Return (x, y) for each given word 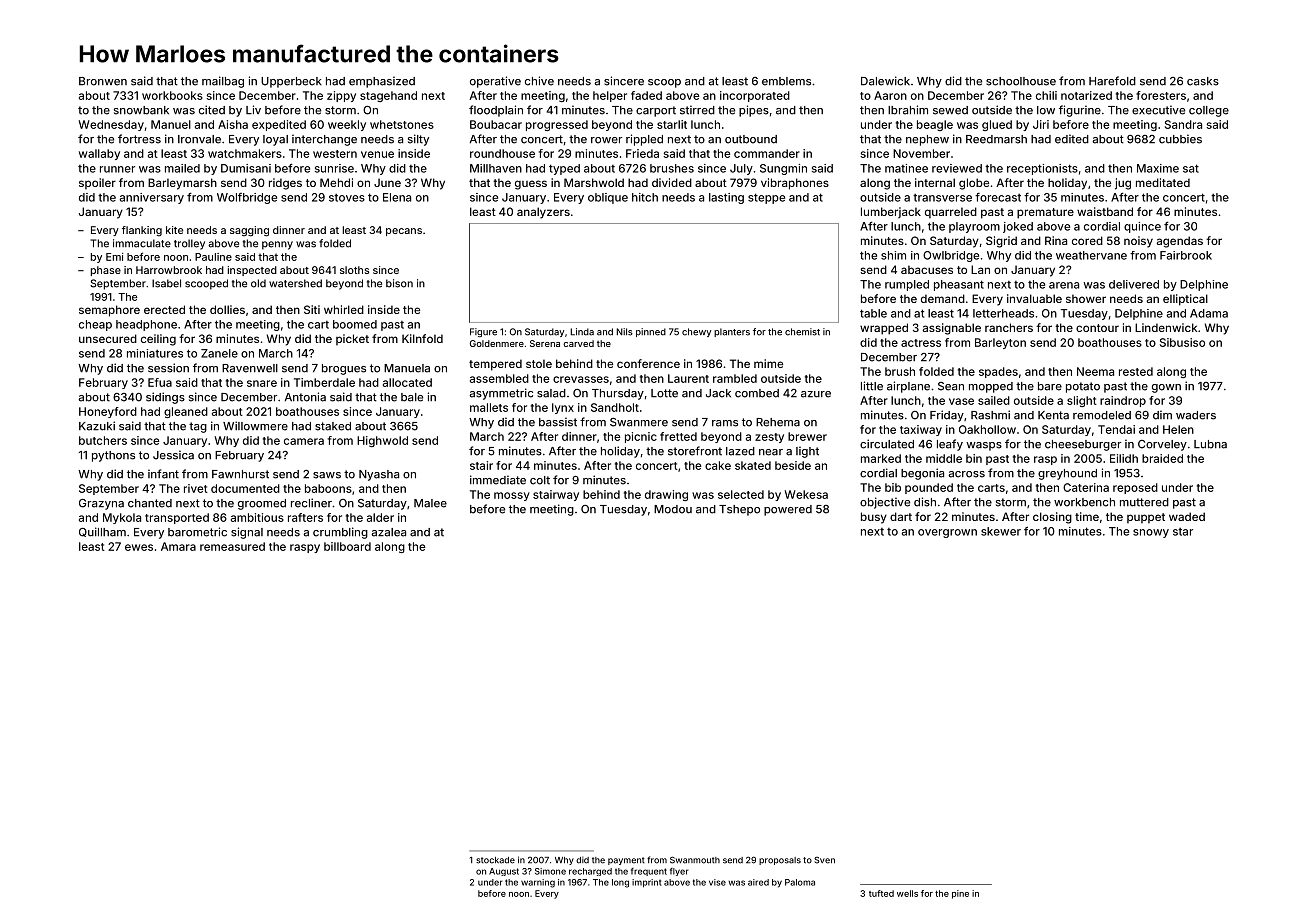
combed (757, 393)
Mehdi (336, 182)
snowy (1151, 533)
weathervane (1091, 255)
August (504, 872)
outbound (751, 139)
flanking (142, 231)
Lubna (1210, 444)
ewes (139, 547)
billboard (347, 546)
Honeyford (108, 412)
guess (531, 185)
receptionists (1042, 169)
